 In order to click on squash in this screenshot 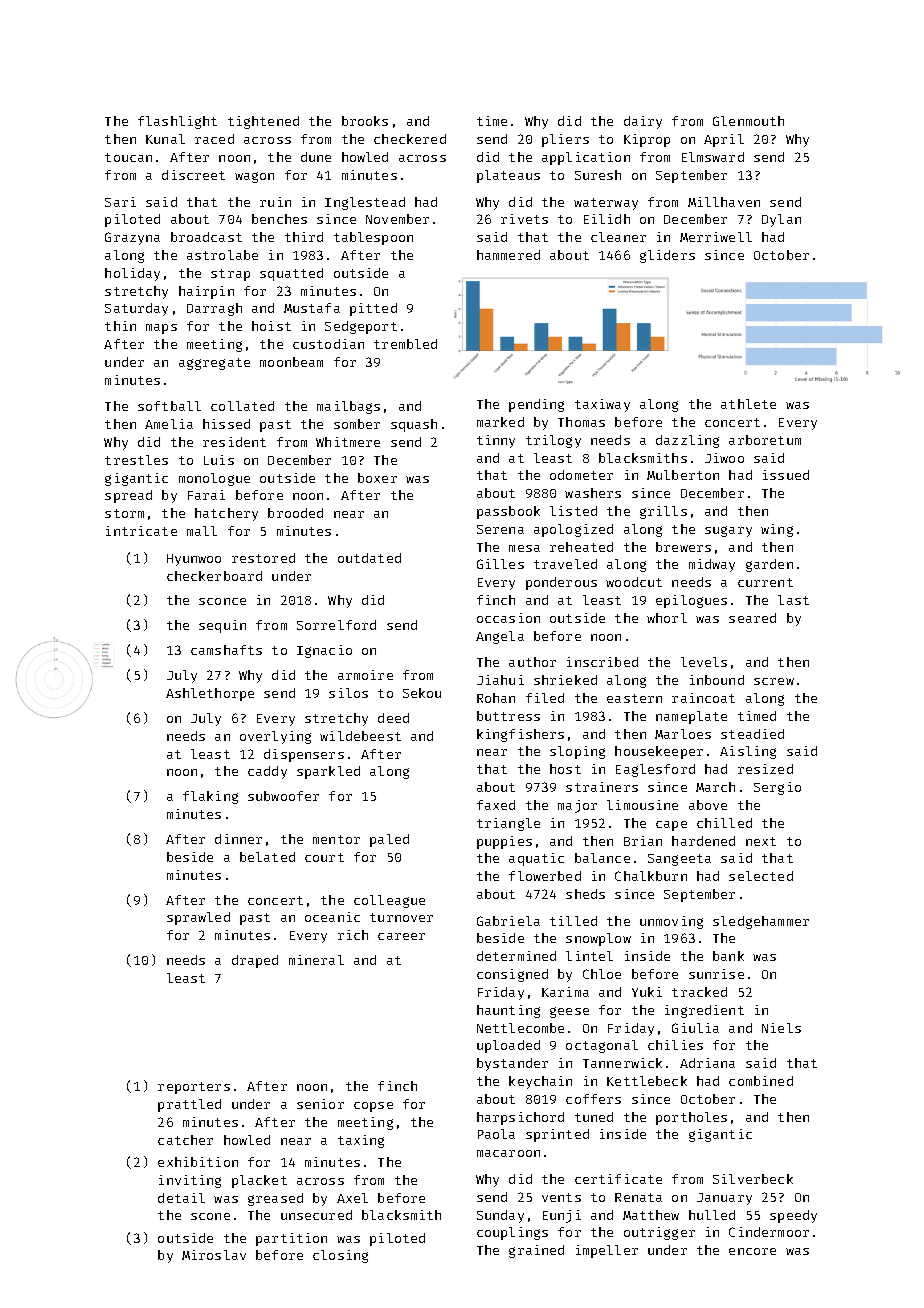, I will do `click(414, 425)`.
